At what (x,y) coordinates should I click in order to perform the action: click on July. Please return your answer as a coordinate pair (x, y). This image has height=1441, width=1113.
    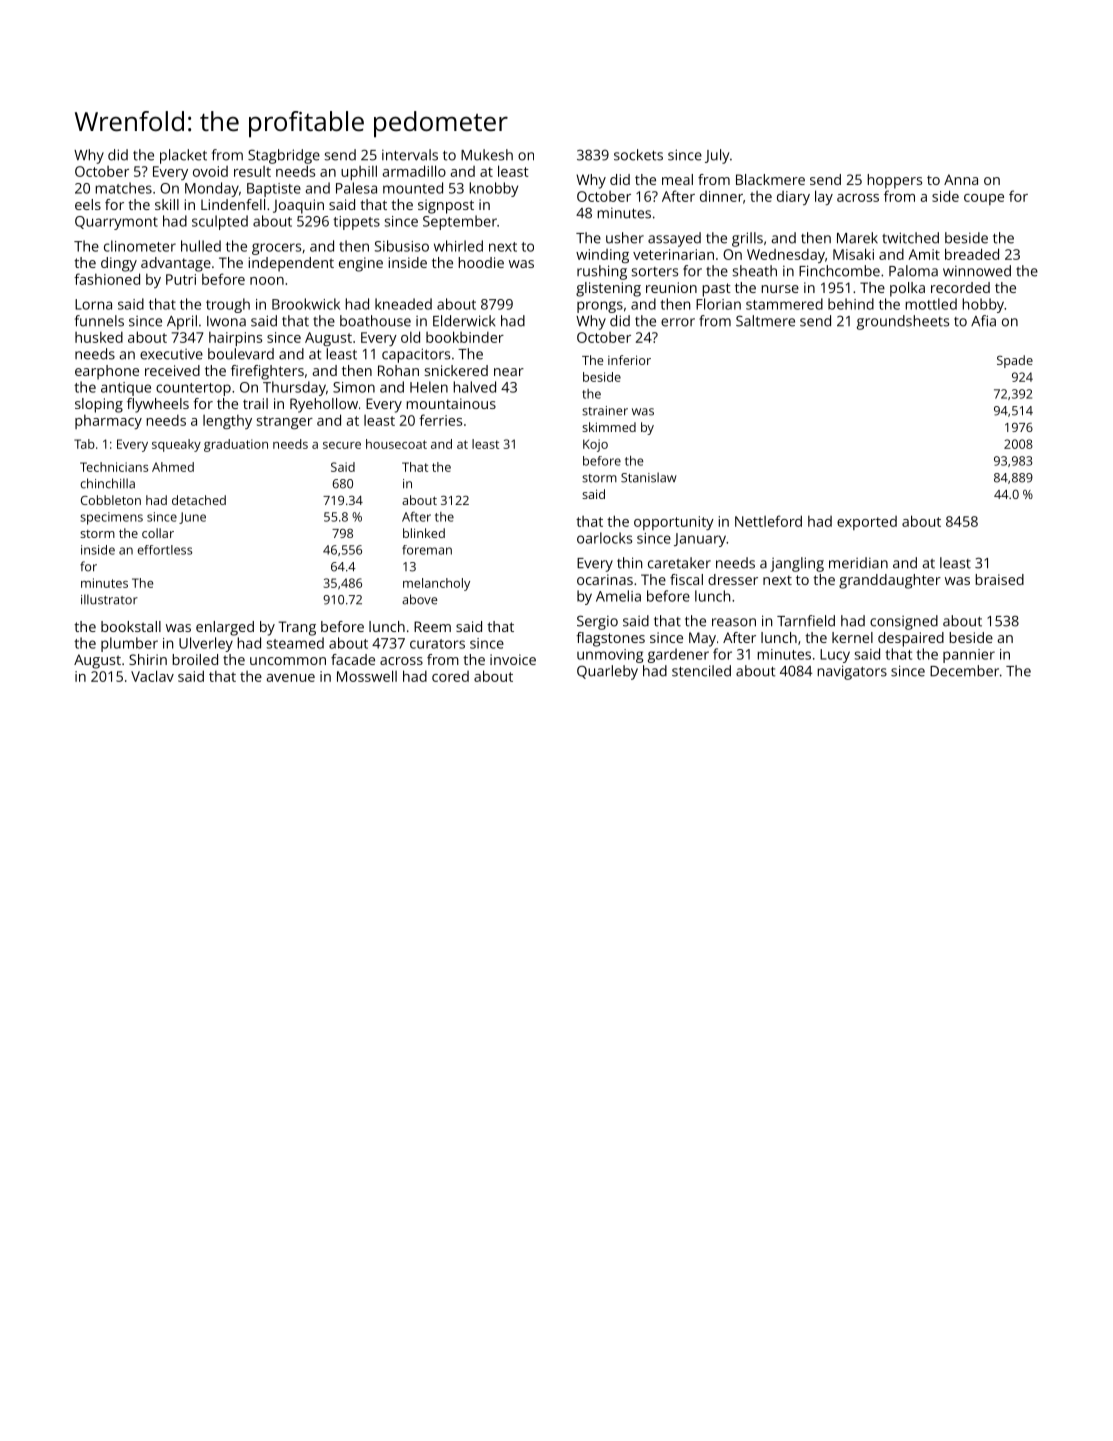
    Looking at the image, I should click on (717, 156).
